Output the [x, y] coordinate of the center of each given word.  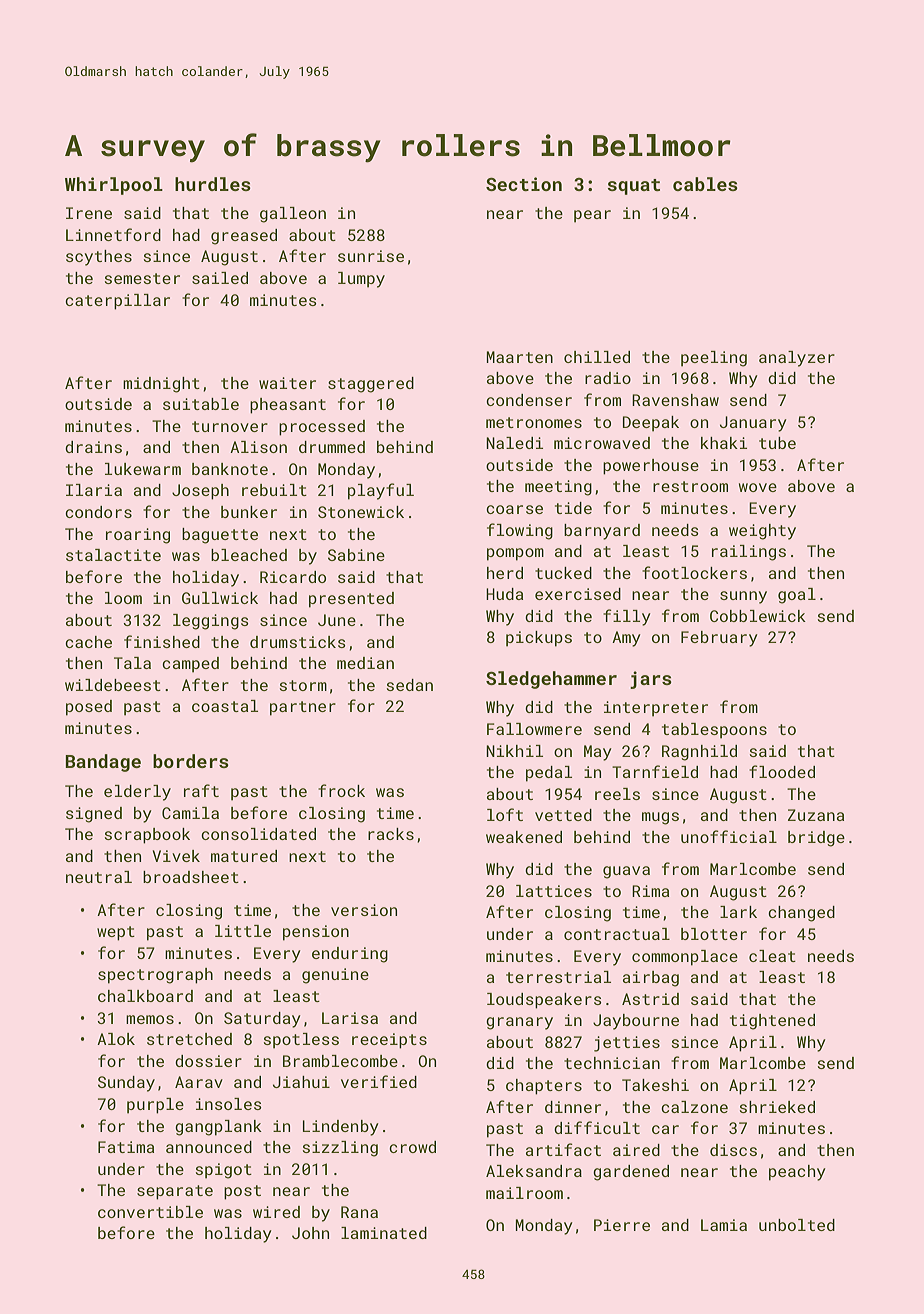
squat [634, 187]
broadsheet [191, 877]
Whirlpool [114, 186]
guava [626, 872]
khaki [724, 443]
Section [524, 184]
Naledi [514, 443]
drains [93, 447]
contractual [617, 934]
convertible [150, 1212]
